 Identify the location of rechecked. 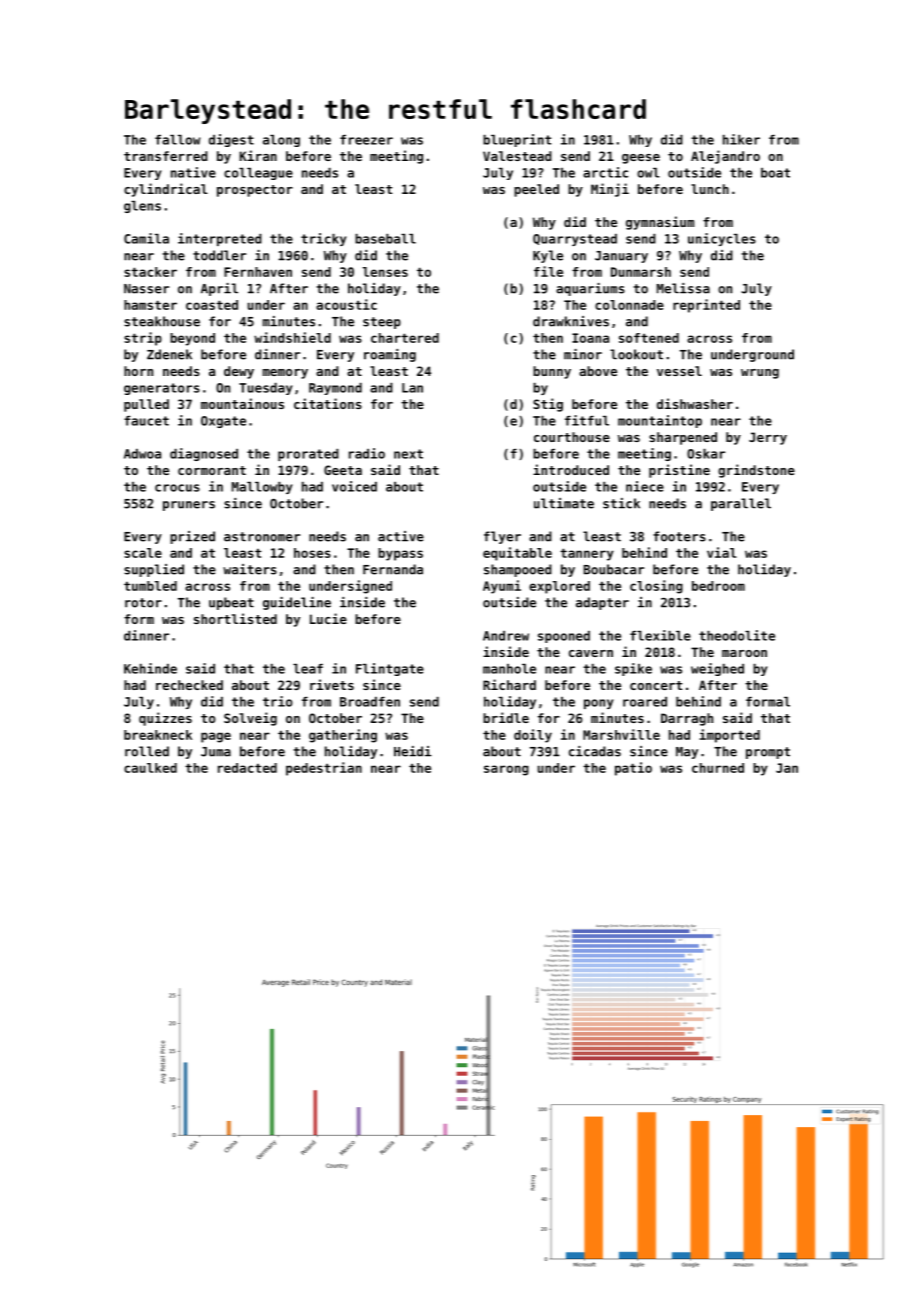
(189, 685).
